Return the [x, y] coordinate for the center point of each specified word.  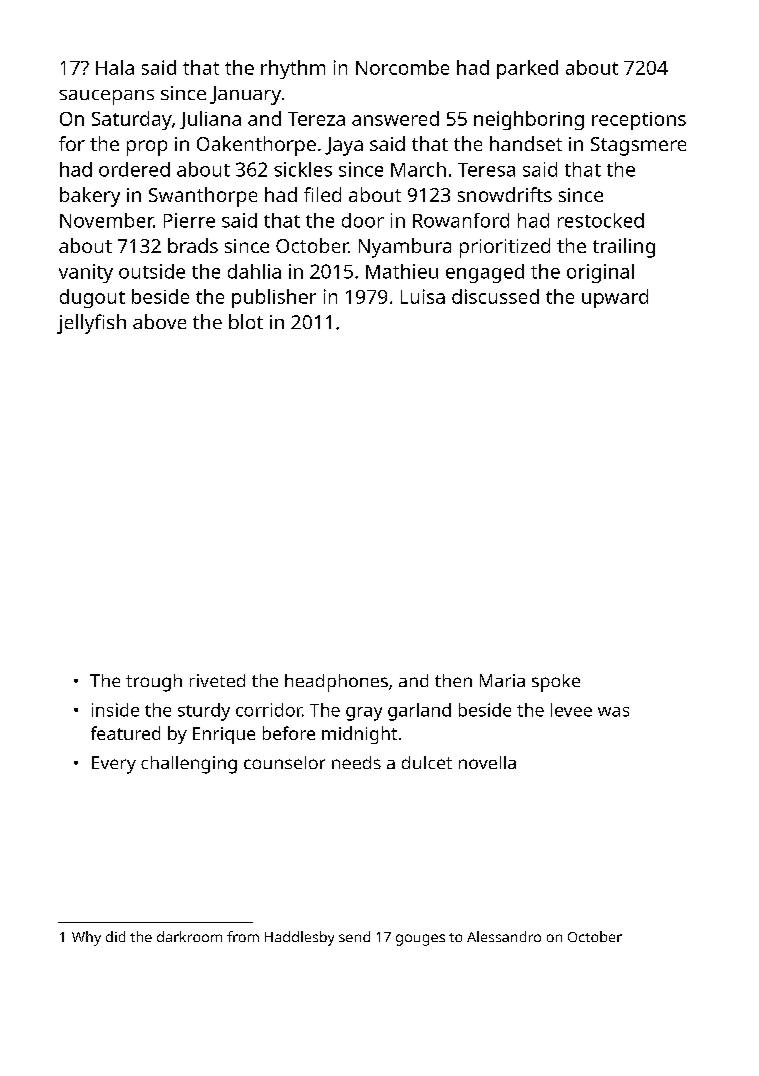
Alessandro [504, 936]
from [243, 936]
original [600, 273]
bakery [90, 197]
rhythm [293, 69]
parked [527, 69]
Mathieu [402, 271]
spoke [556, 683]
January [245, 95]
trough [154, 683]
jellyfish [91, 324]
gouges [420, 940]
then [453, 680]
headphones [336, 683]
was [613, 712]
